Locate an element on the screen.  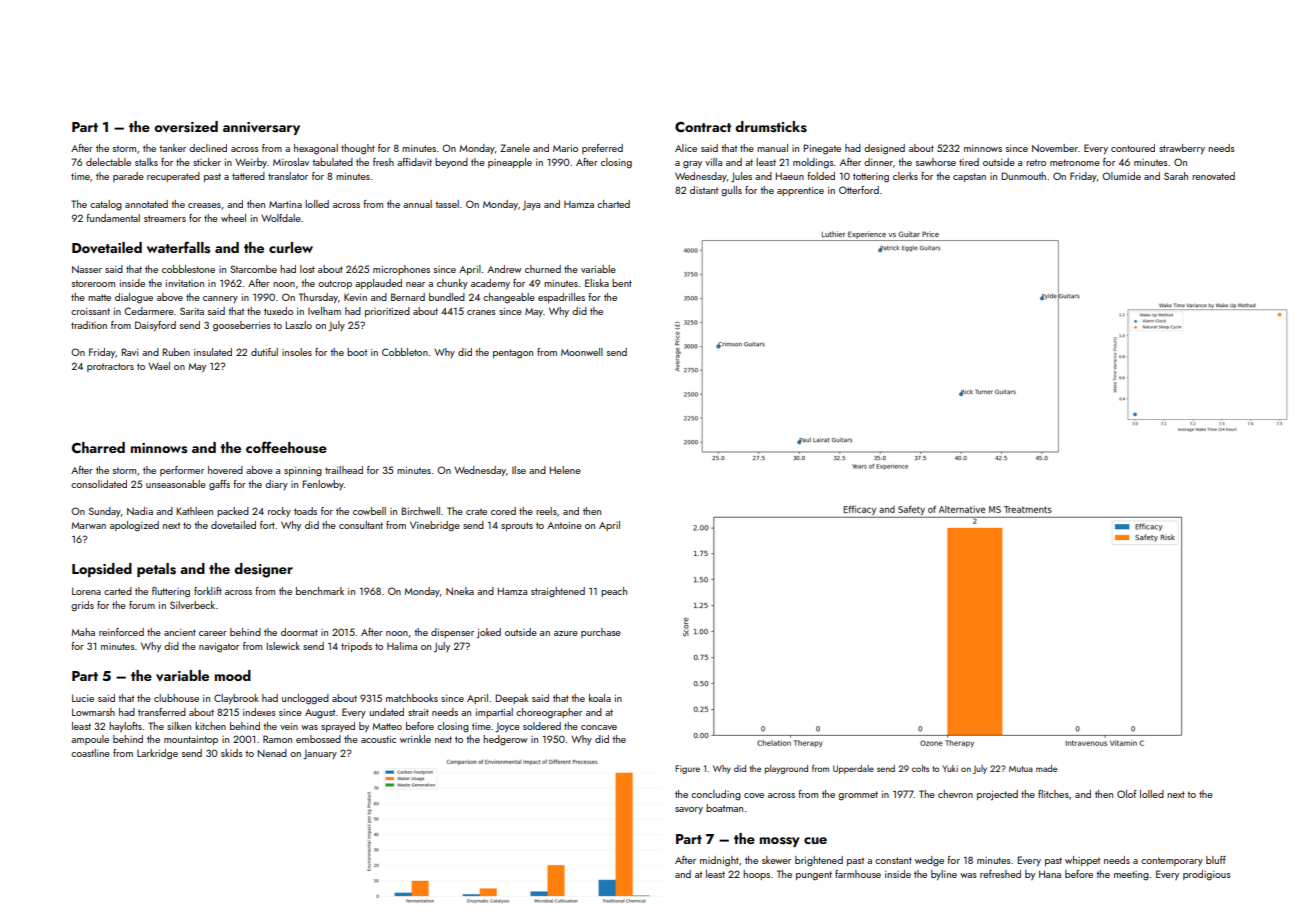
coffeehouse is located at coordinates (286, 447).
